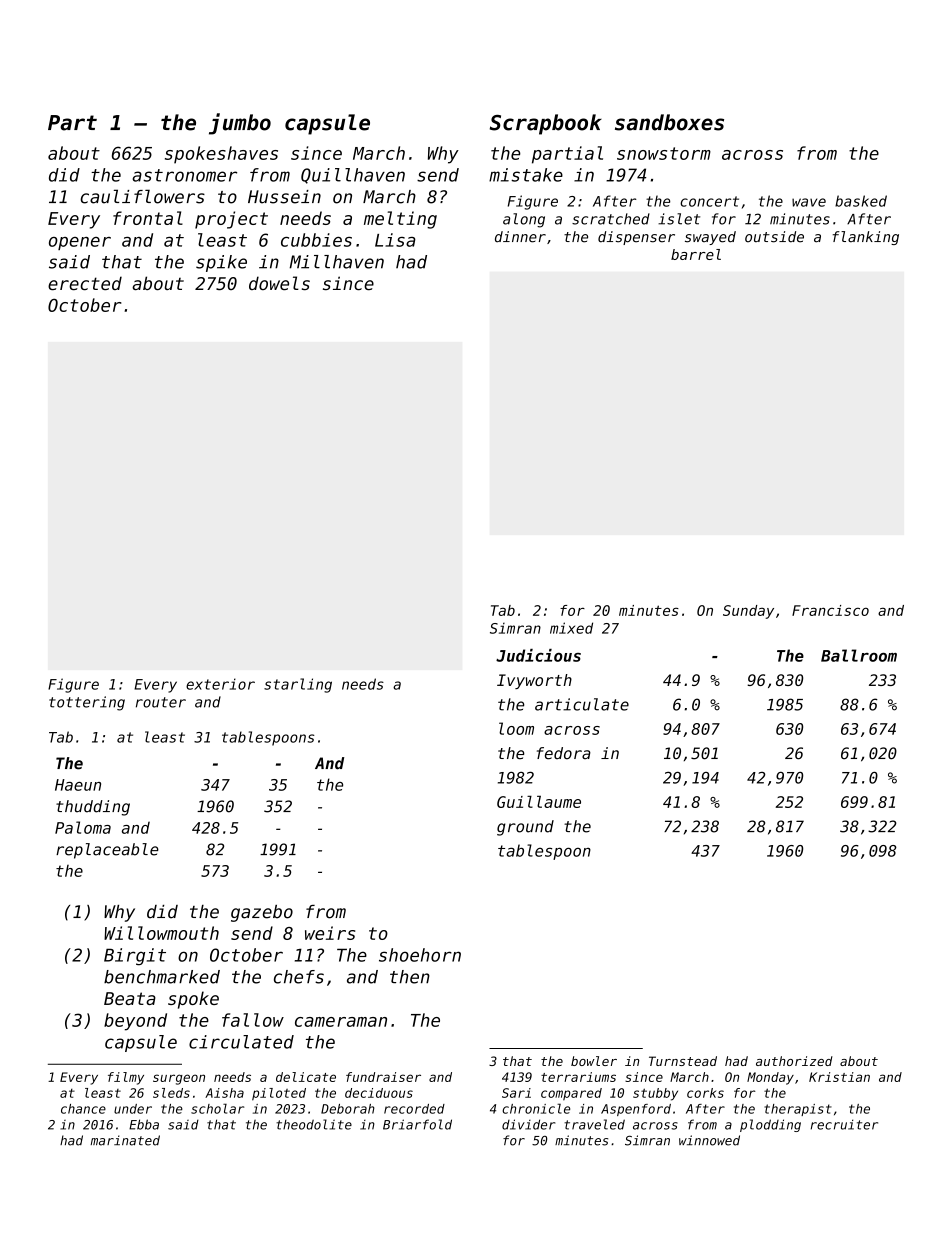 This page has width=952, height=1233. What do you see at coordinates (748, 612) in the page?
I see `Sunday` at bounding box center [748, 612].
